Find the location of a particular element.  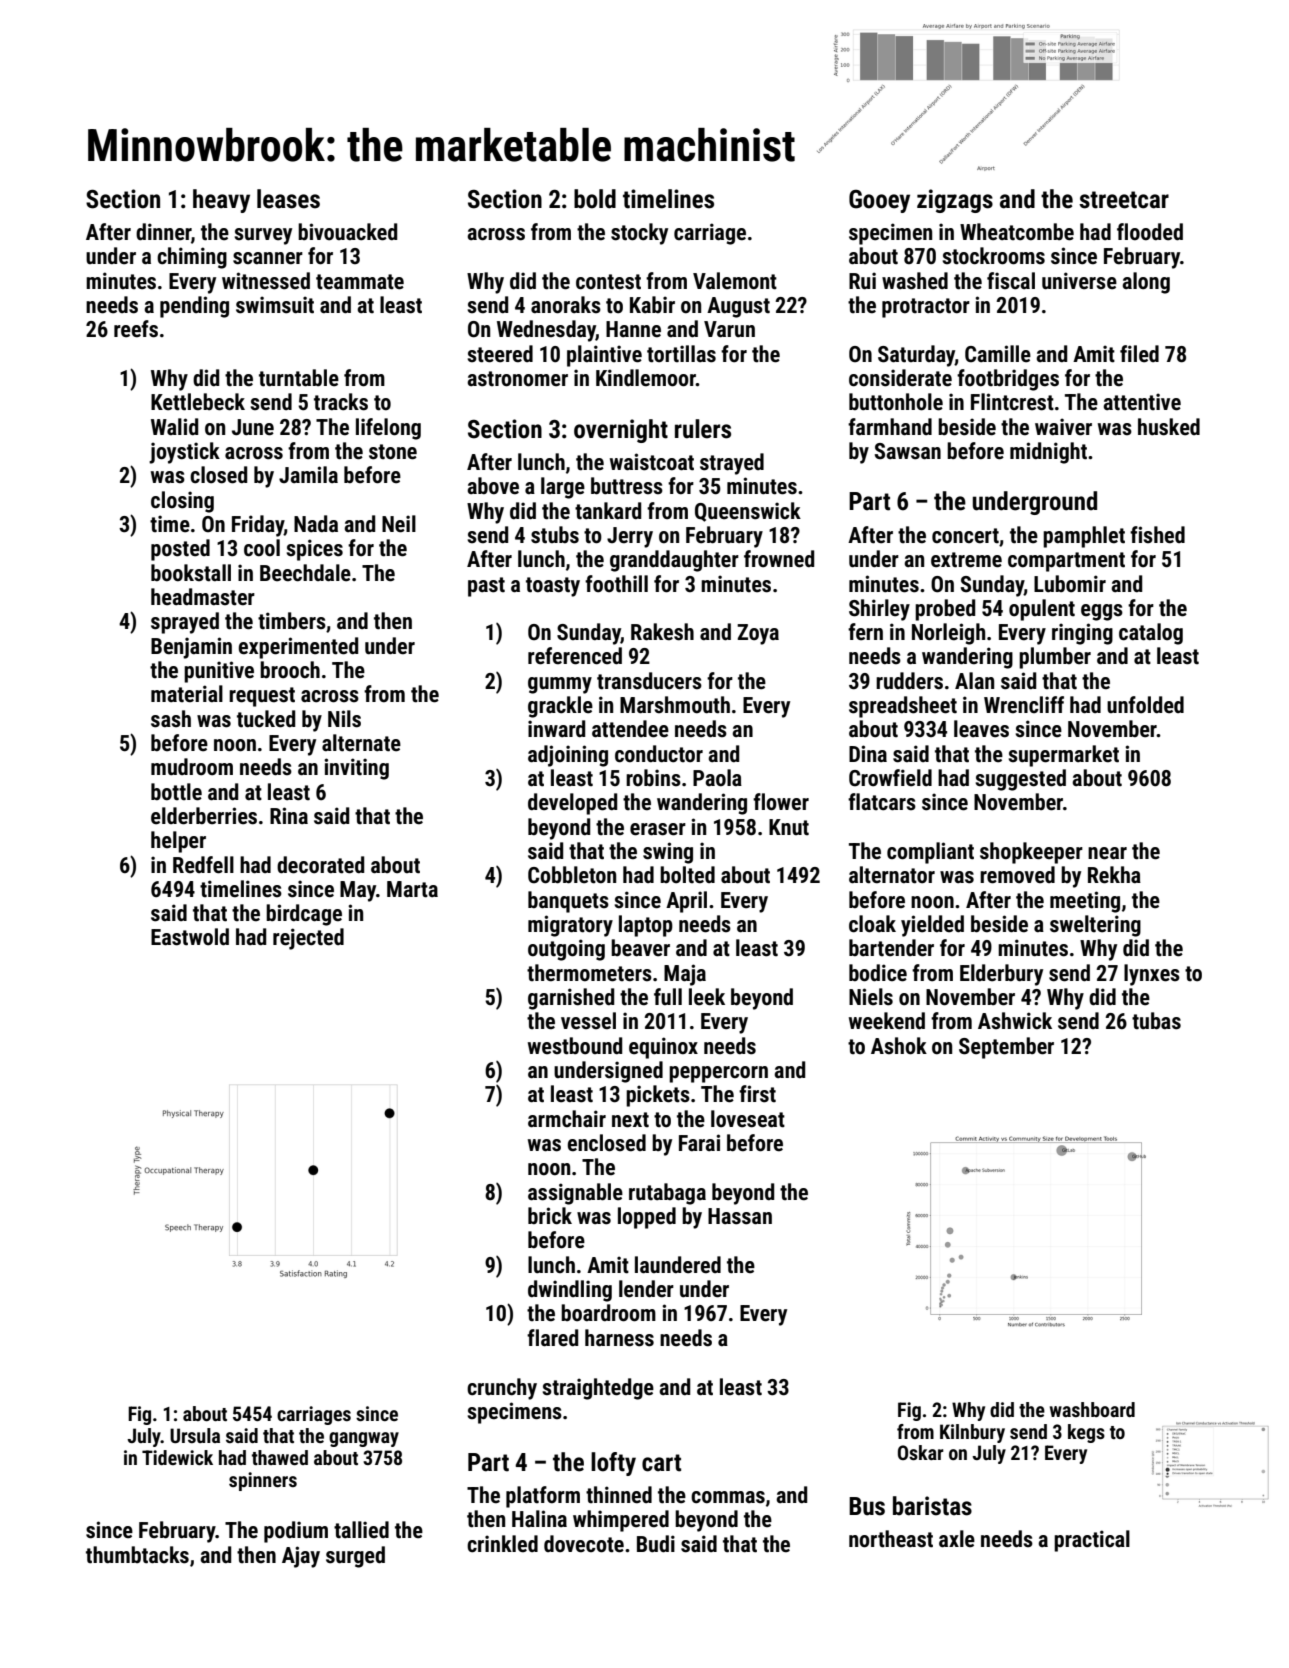

washboard is located at coordinates (1092, 1409).
